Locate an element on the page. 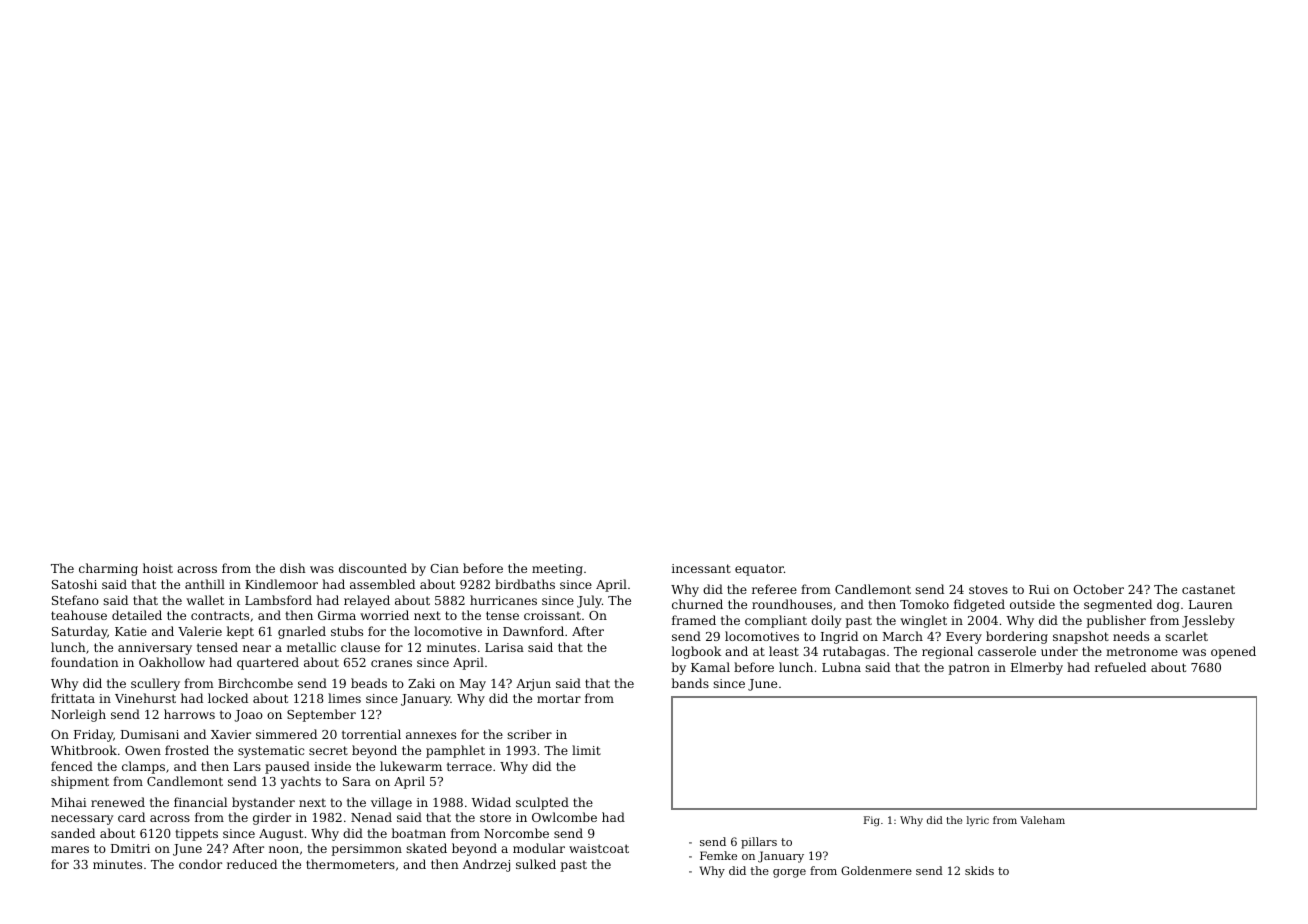 The height and width of the image is (924, 1308). condor is located at coordinates (200, 864).
